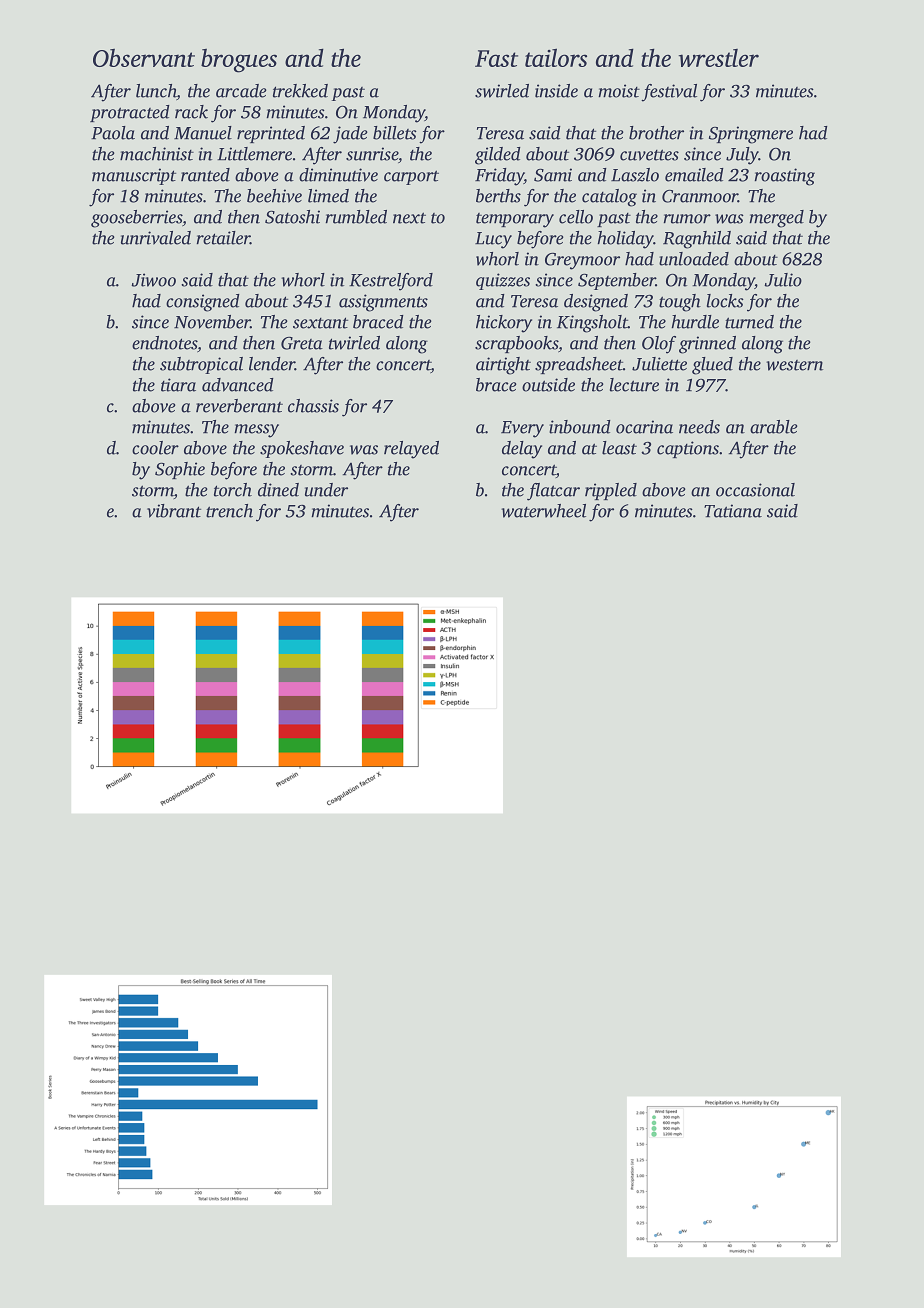 Image resolution: width=924 pixels, height=1308 pixels. What do you see at coordinates (136, 219) in the page?
I see `gooseberries` at bounding box center [136, 219].
